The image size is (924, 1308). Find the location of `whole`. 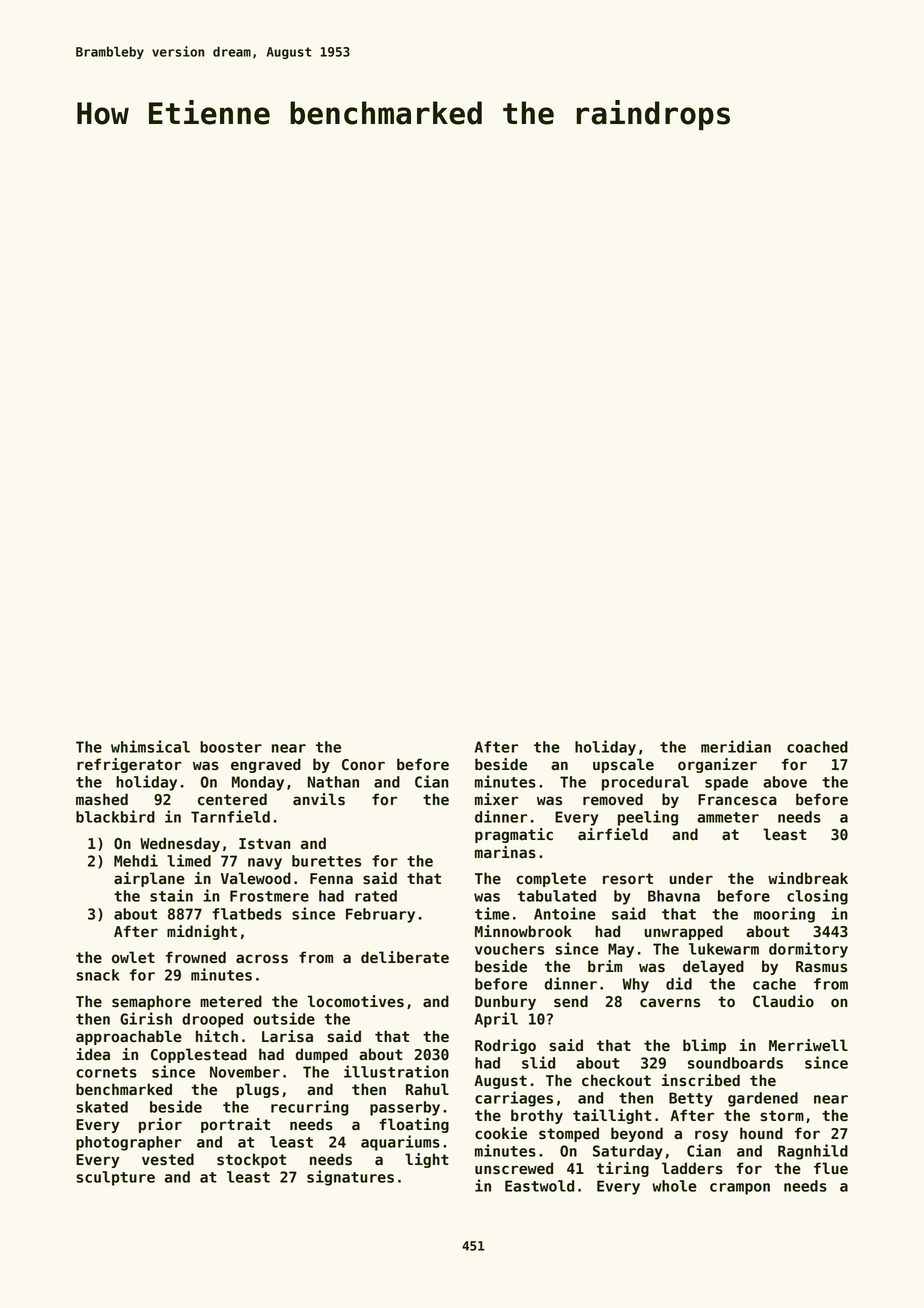

whole is located at coordinates (674, 1186).
